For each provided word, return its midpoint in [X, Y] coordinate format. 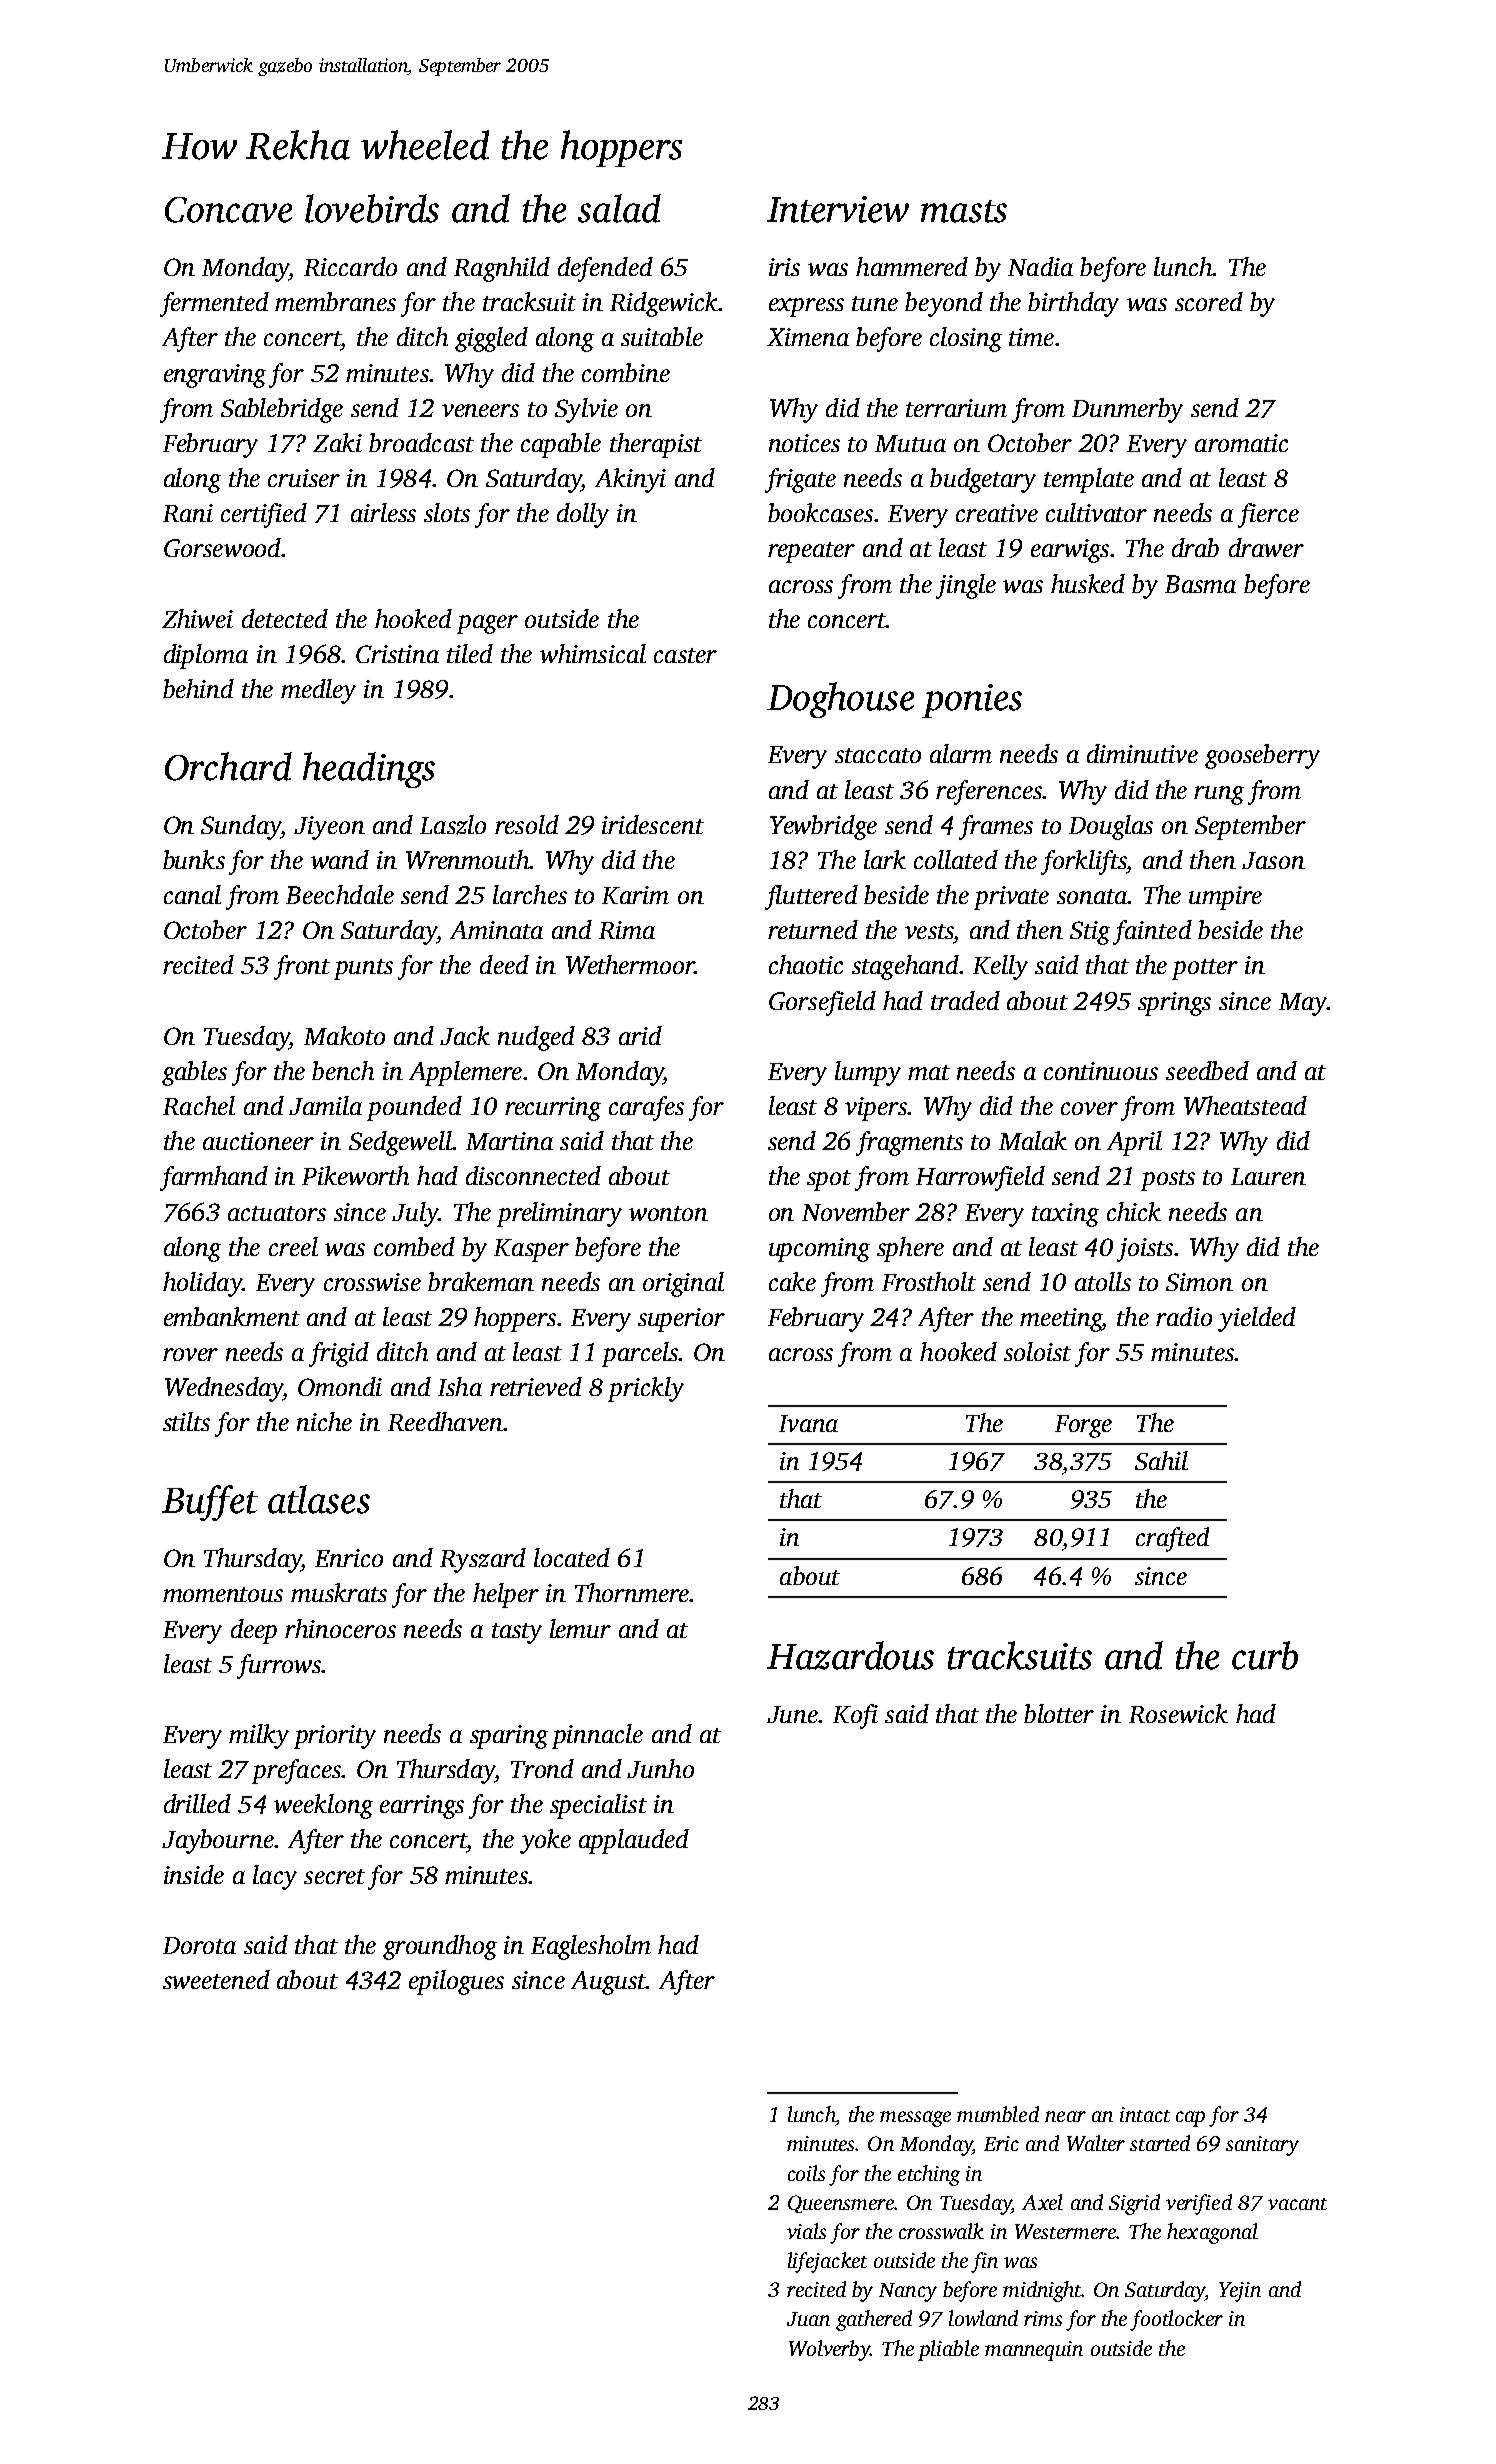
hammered [912, 266]
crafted [1172, 1539]
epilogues [456, 1982]
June [792, 1714]
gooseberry [1262, 756]
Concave [228, 210]
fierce [1268, 515]
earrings [422, 1807]
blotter [1059, 1713]
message [915, 2119]
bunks [194, 859]
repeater [811, 552]
